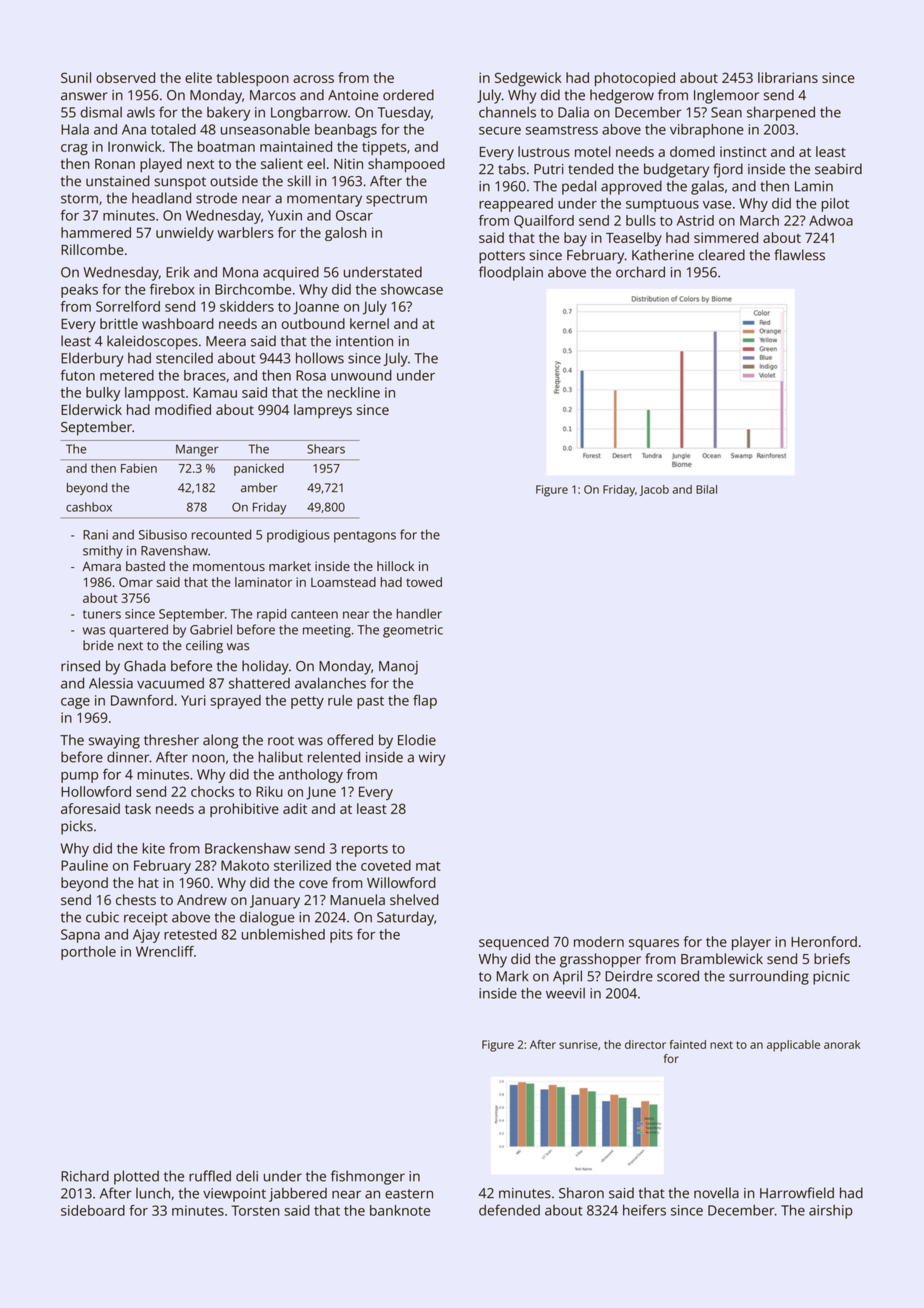 This image has height=1308, width=924. I want to click on channels, so click(507, 112).
